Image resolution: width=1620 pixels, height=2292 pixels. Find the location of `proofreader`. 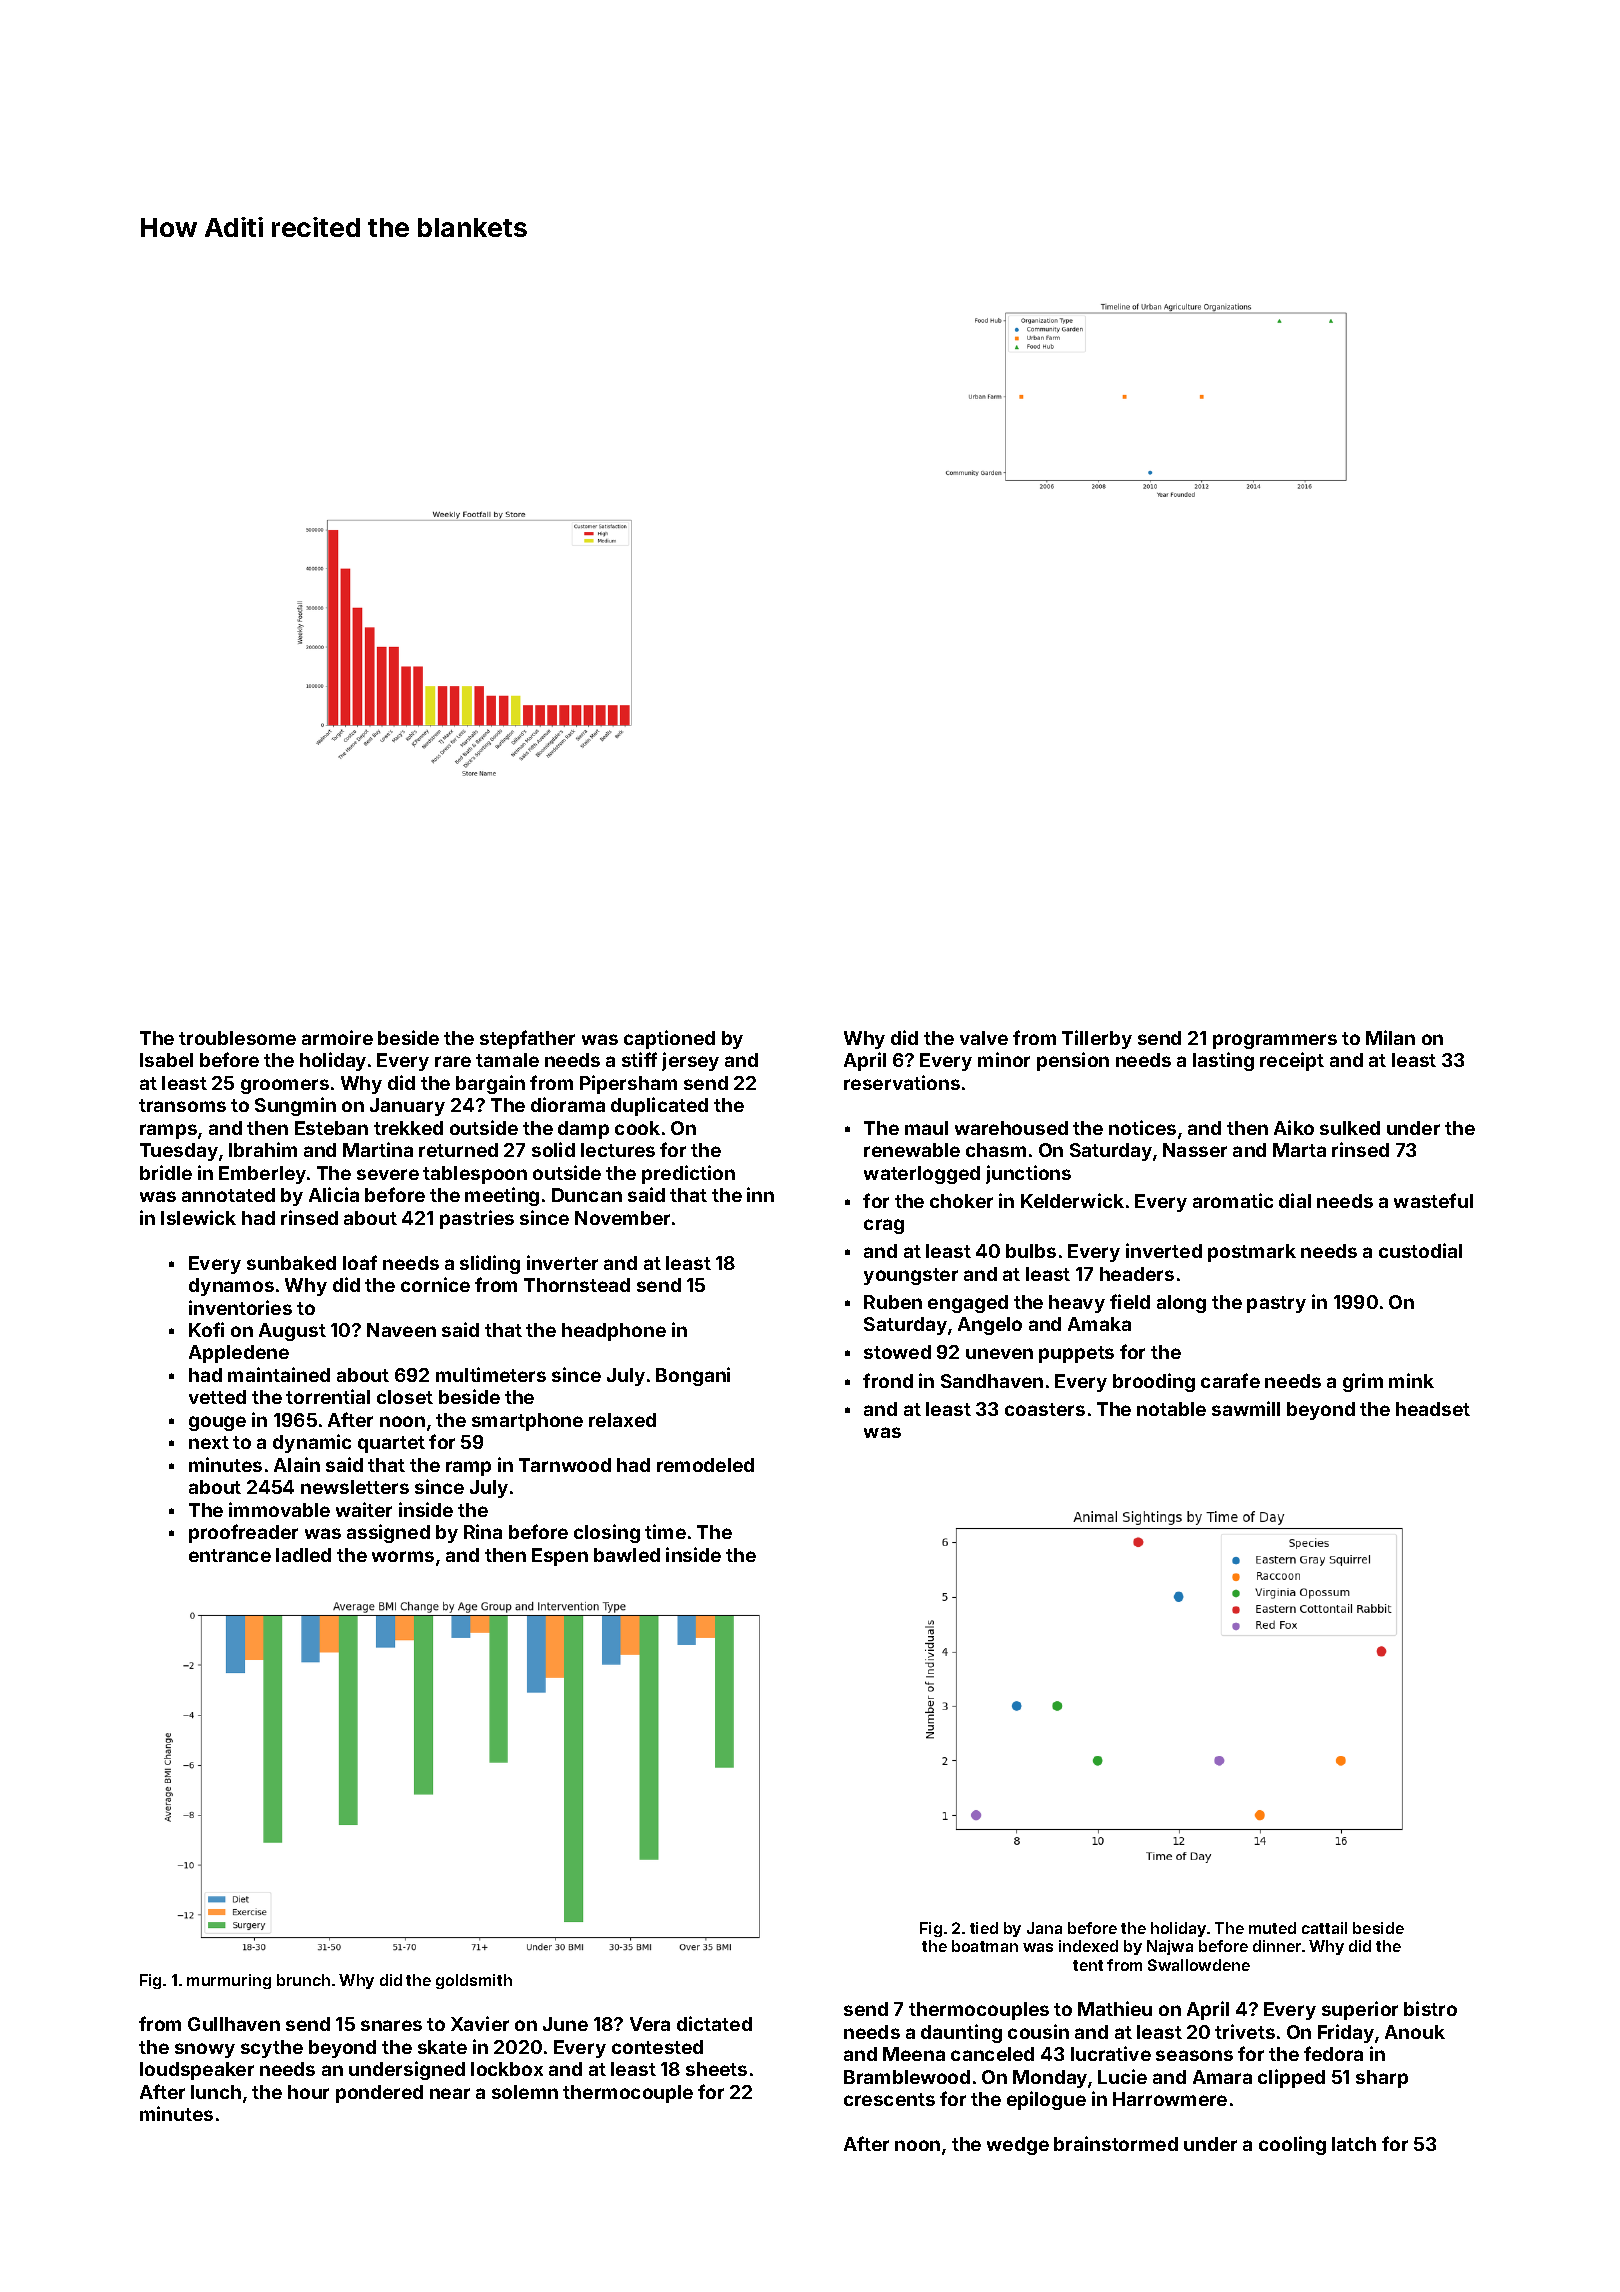

proofreader is located at coordinates (243, 1533).
